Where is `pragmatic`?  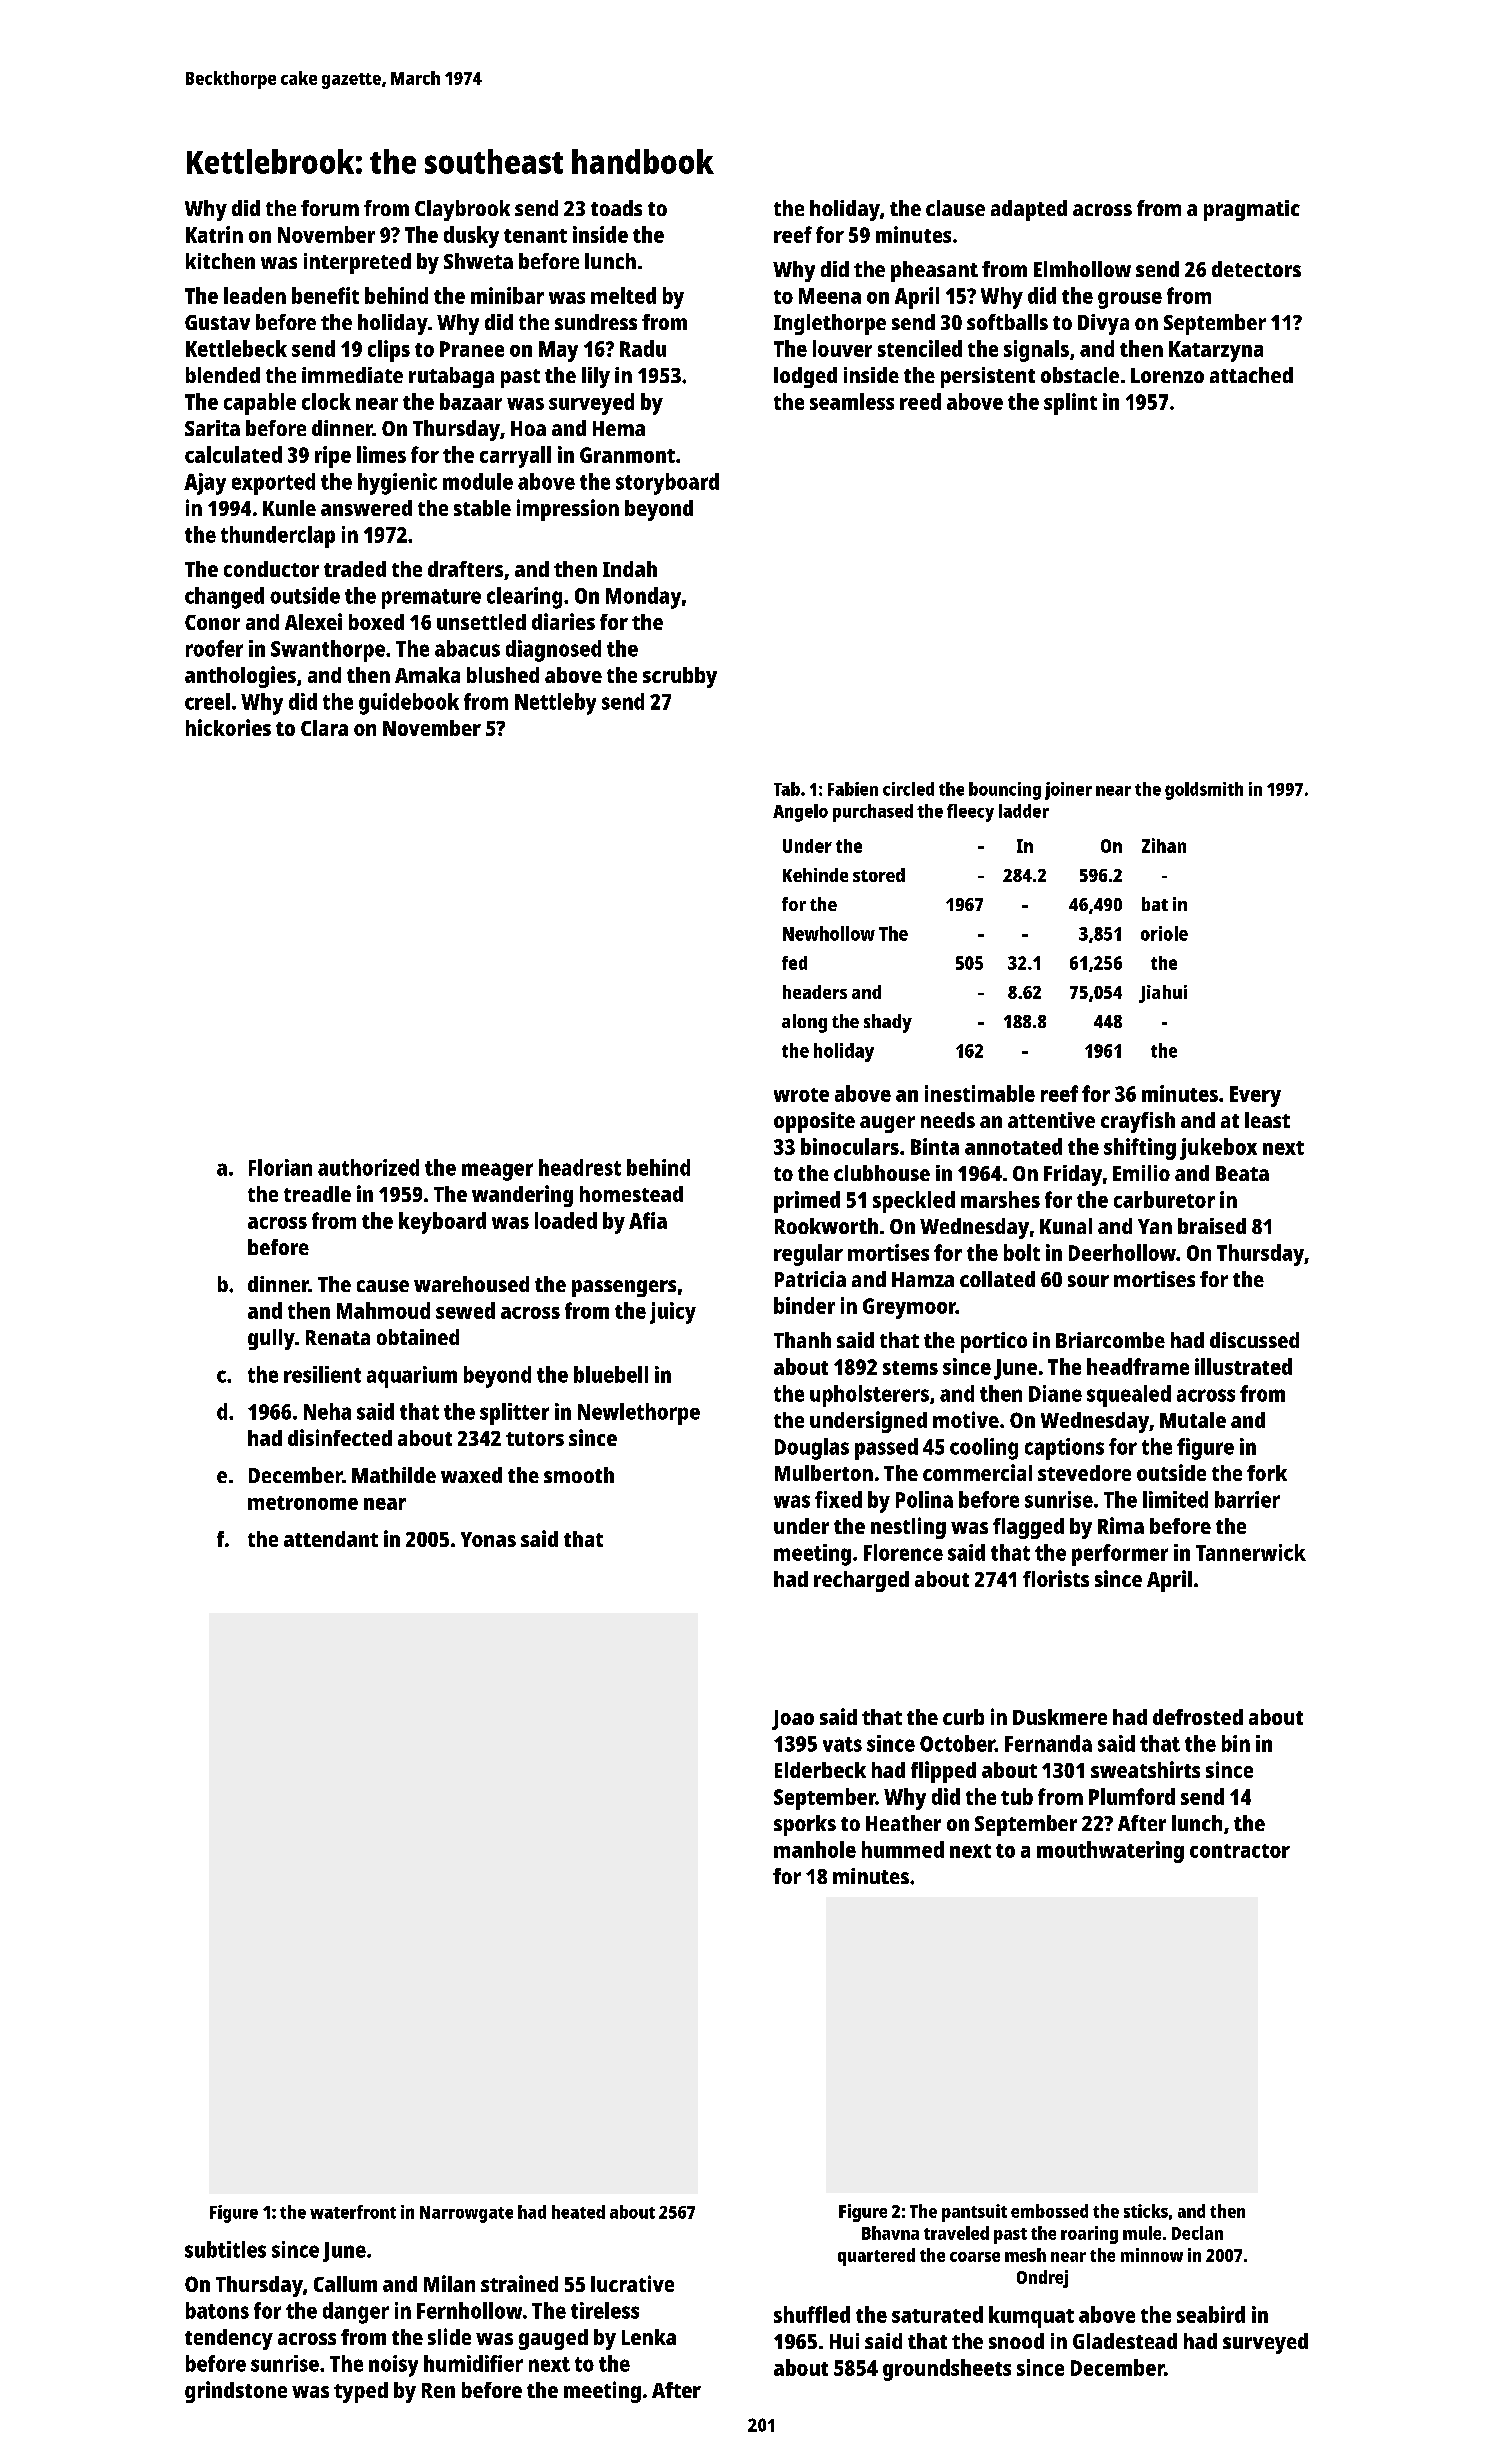 pragmatic is located at coordinates (1252, 210).
